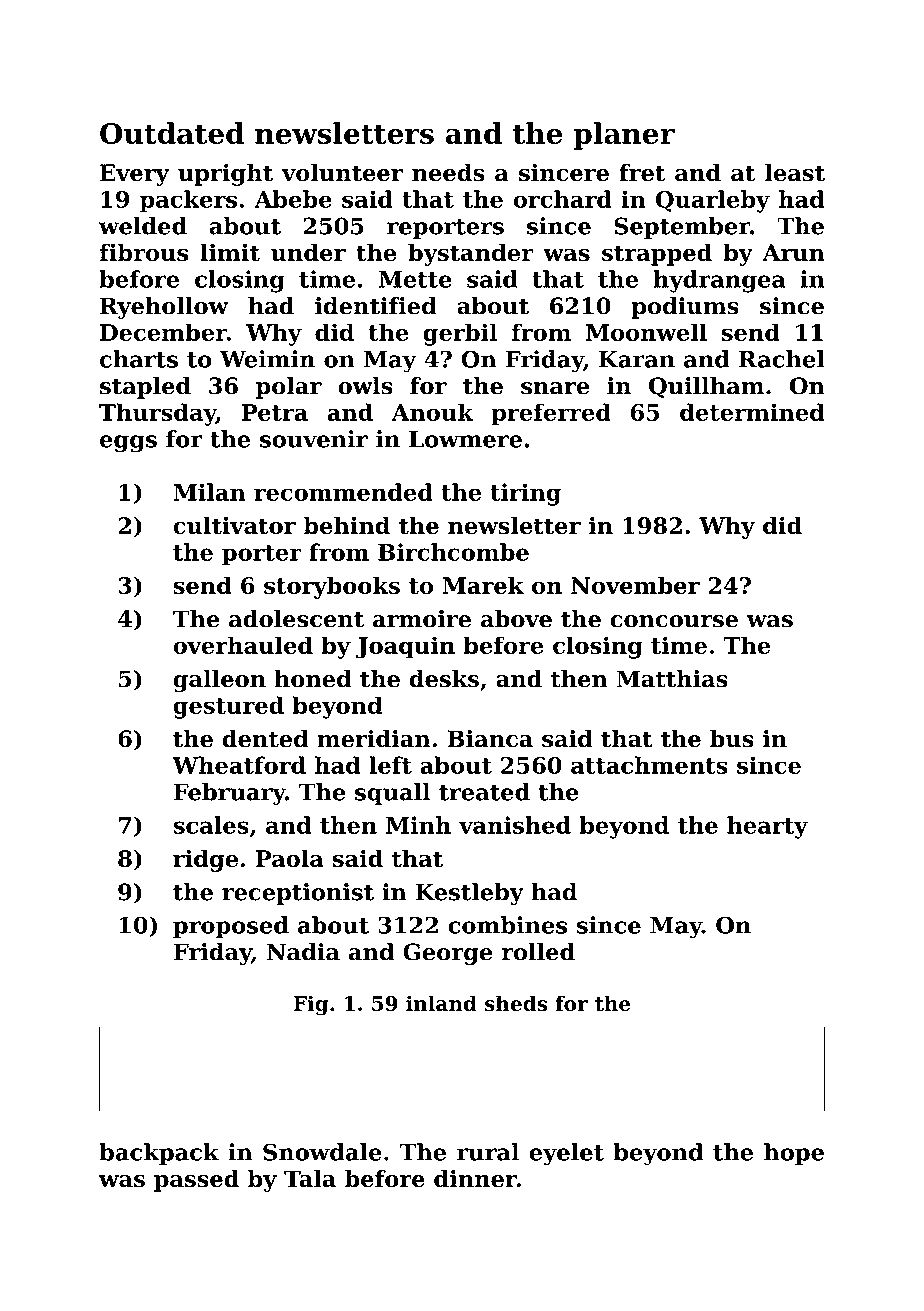 The width and height of the document is (924, 1311). Describe the element at coordinates (234, 525) in the document. I see `cultivator` at that location.
